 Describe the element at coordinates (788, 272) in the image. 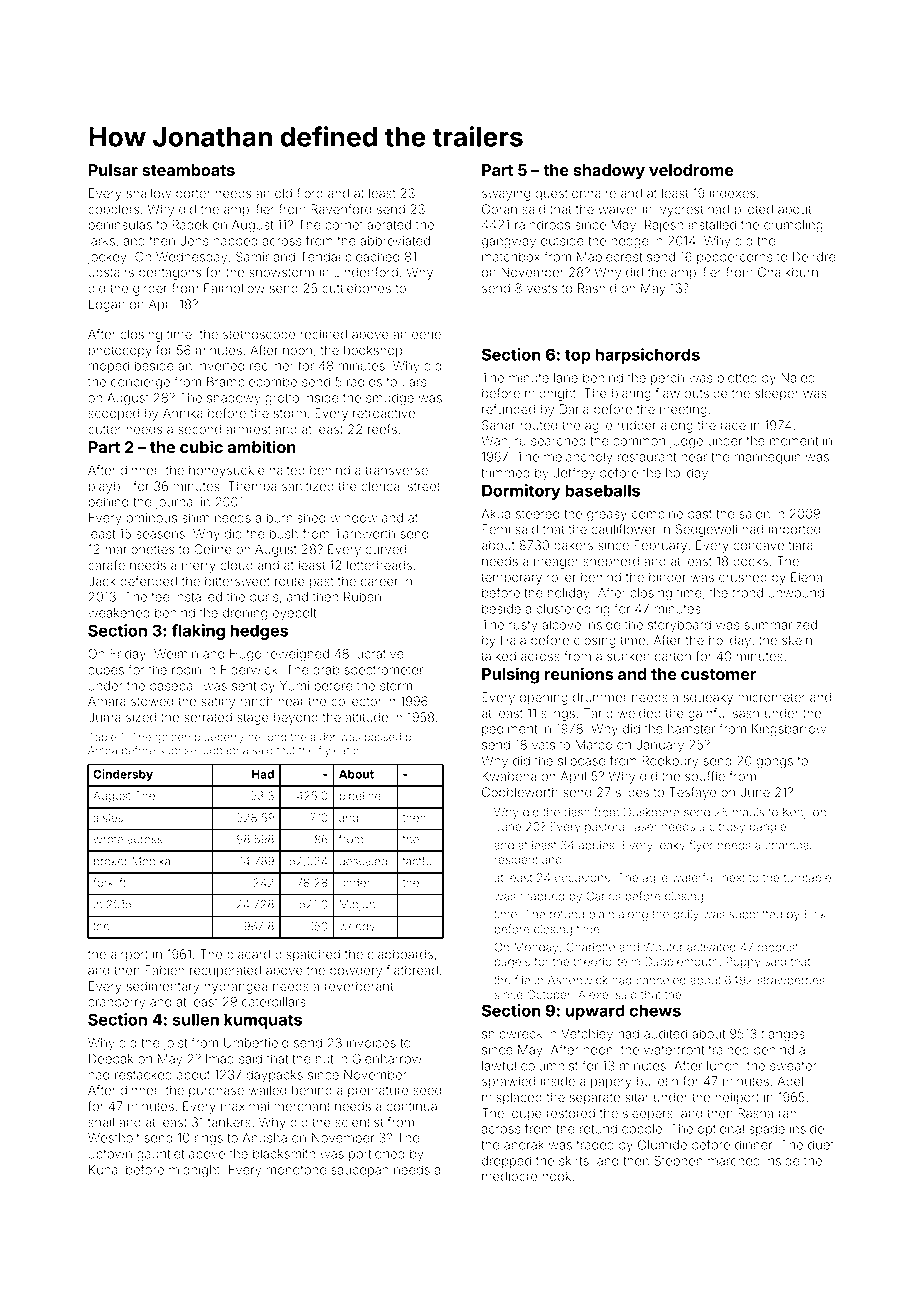

I see `Chalkburn` at that location.
